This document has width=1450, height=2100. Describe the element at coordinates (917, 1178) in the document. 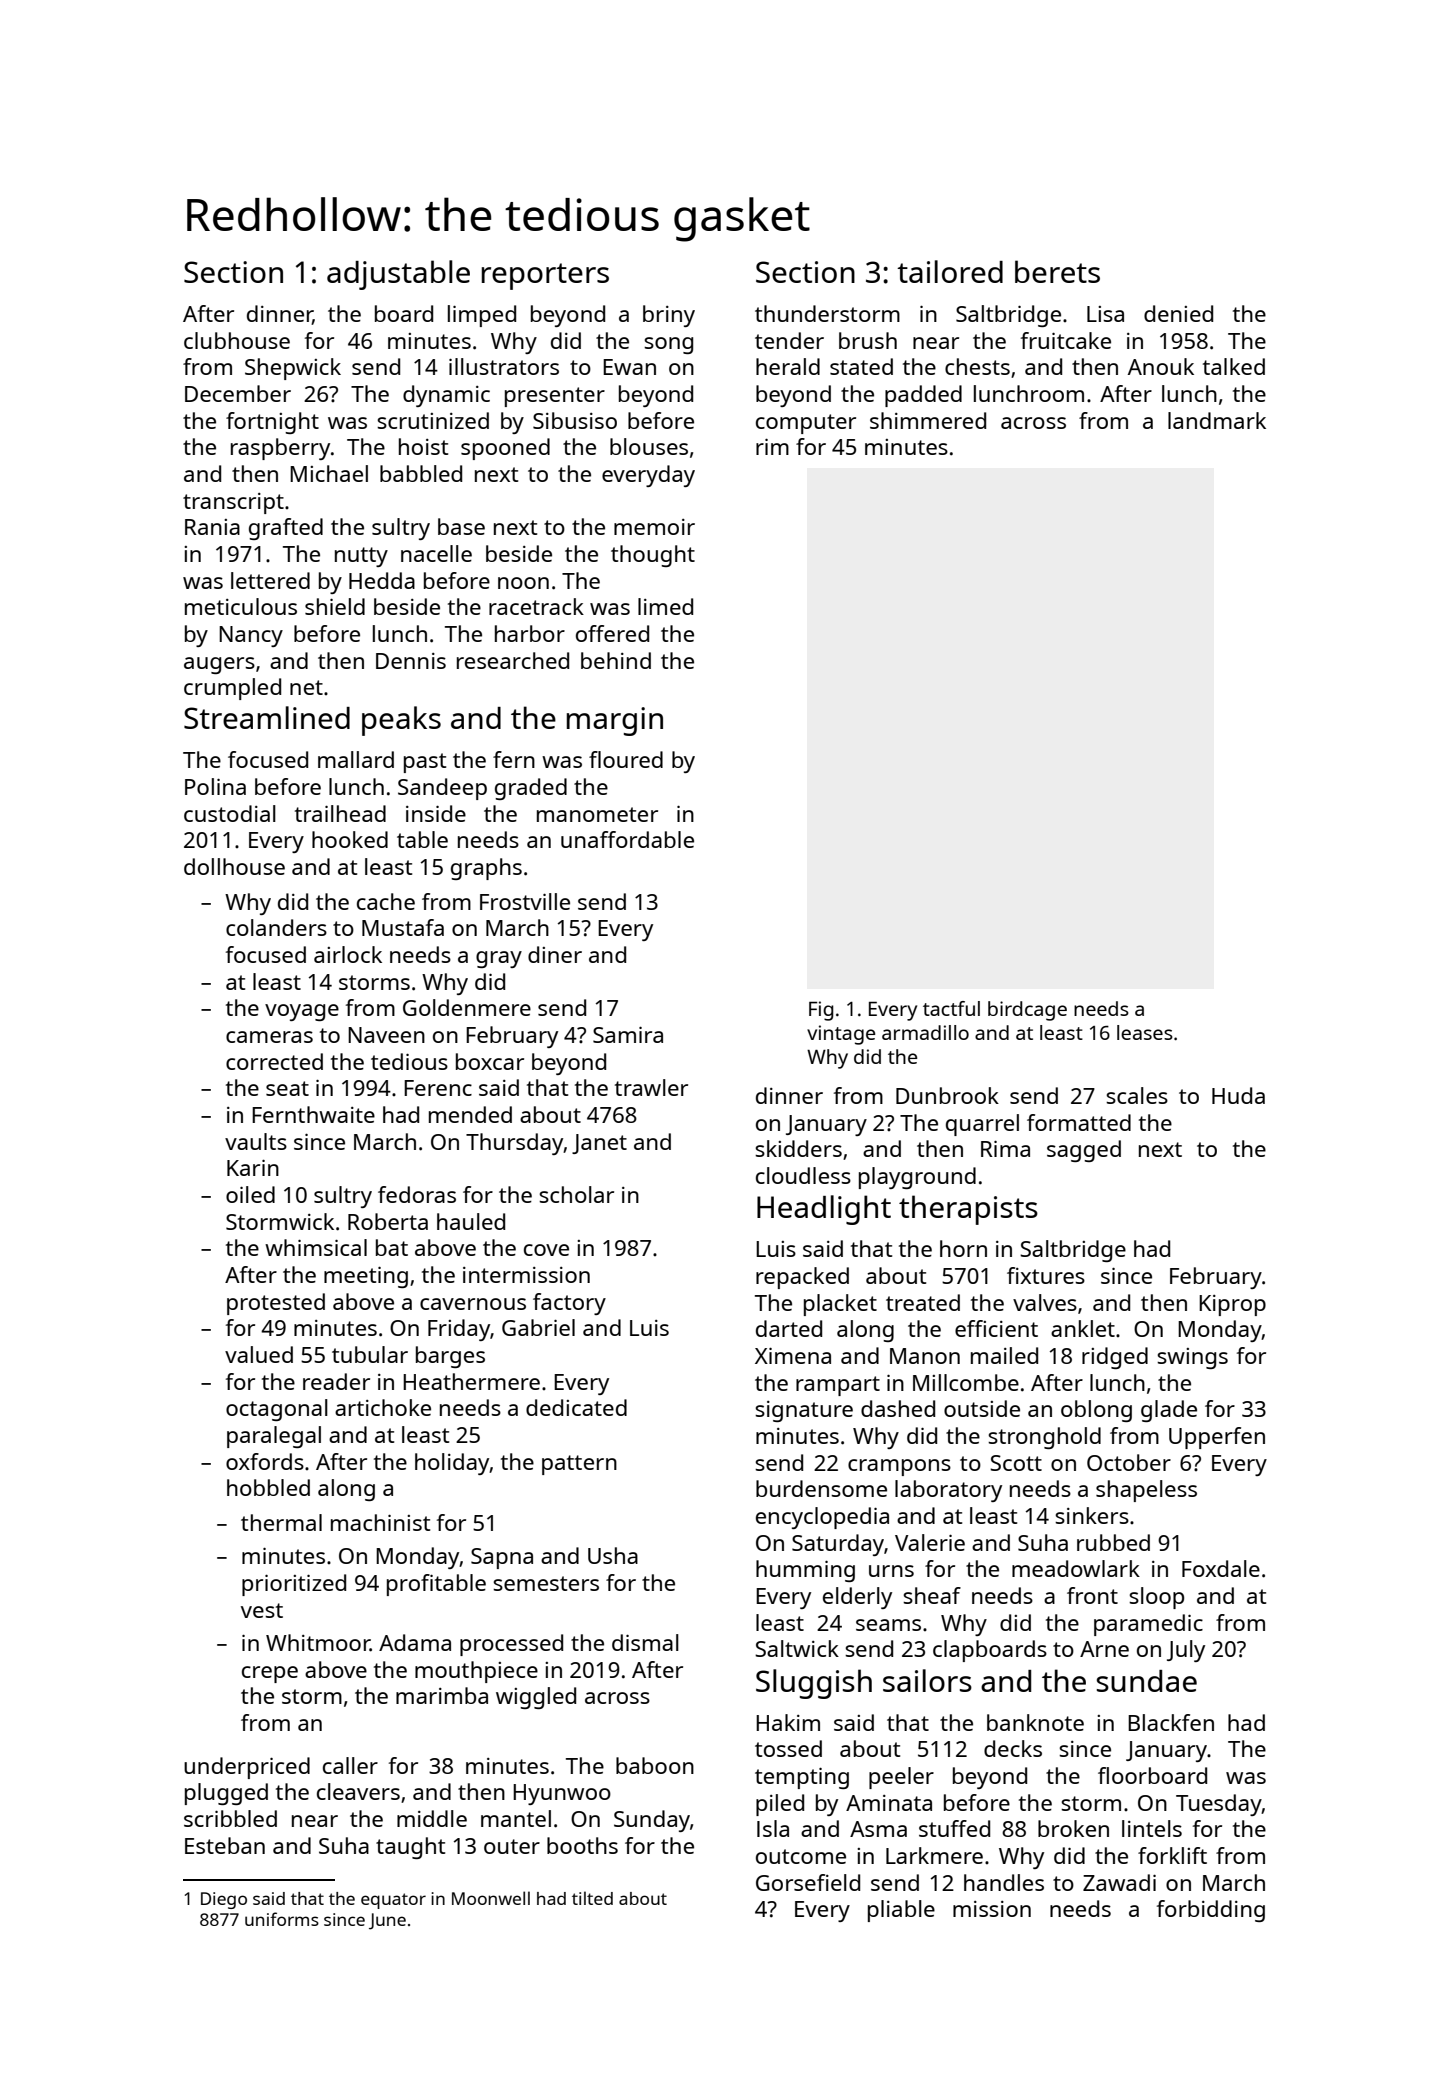

I see `playground` at that location.
